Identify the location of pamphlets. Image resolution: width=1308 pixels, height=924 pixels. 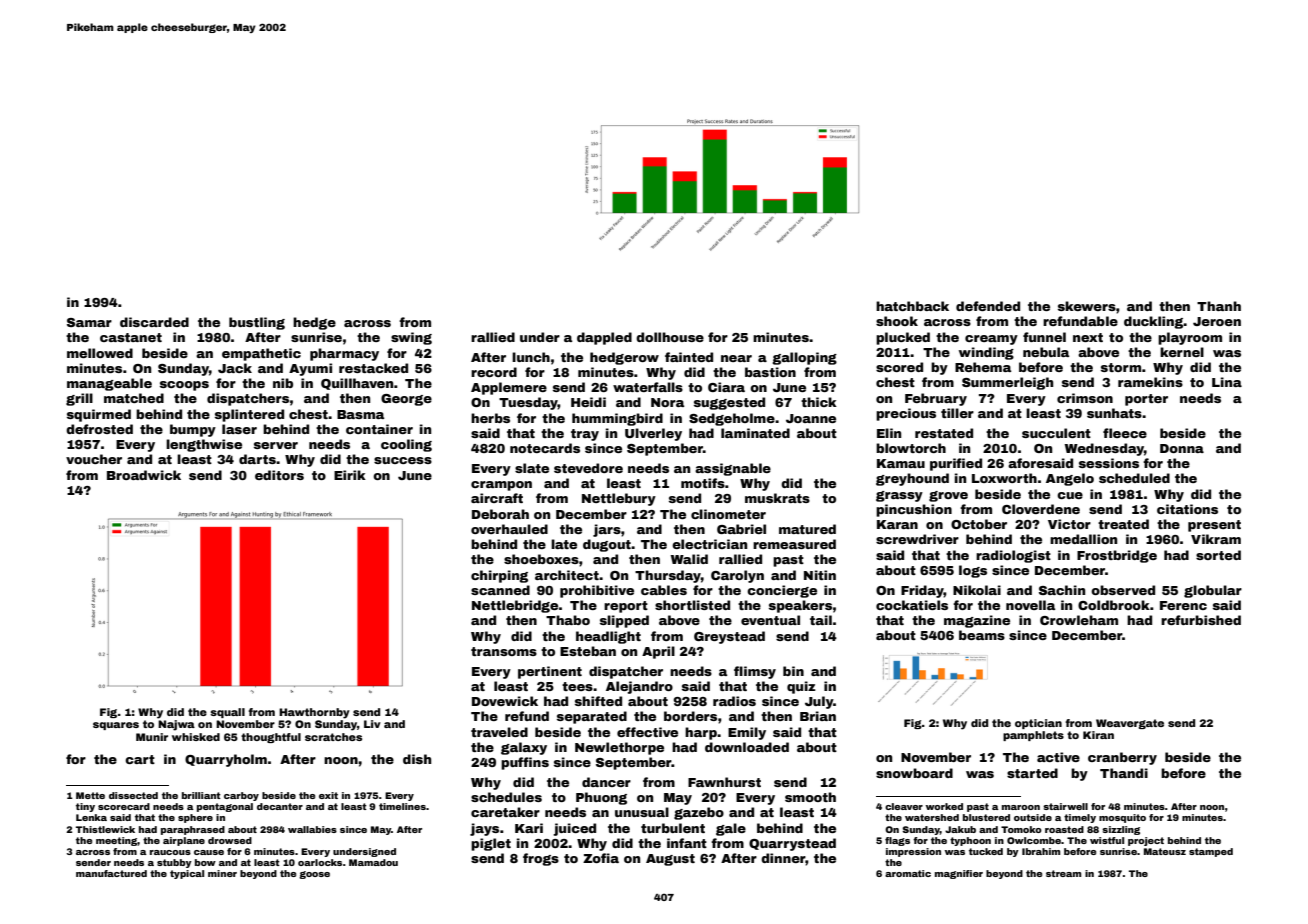
(1033, 736).
